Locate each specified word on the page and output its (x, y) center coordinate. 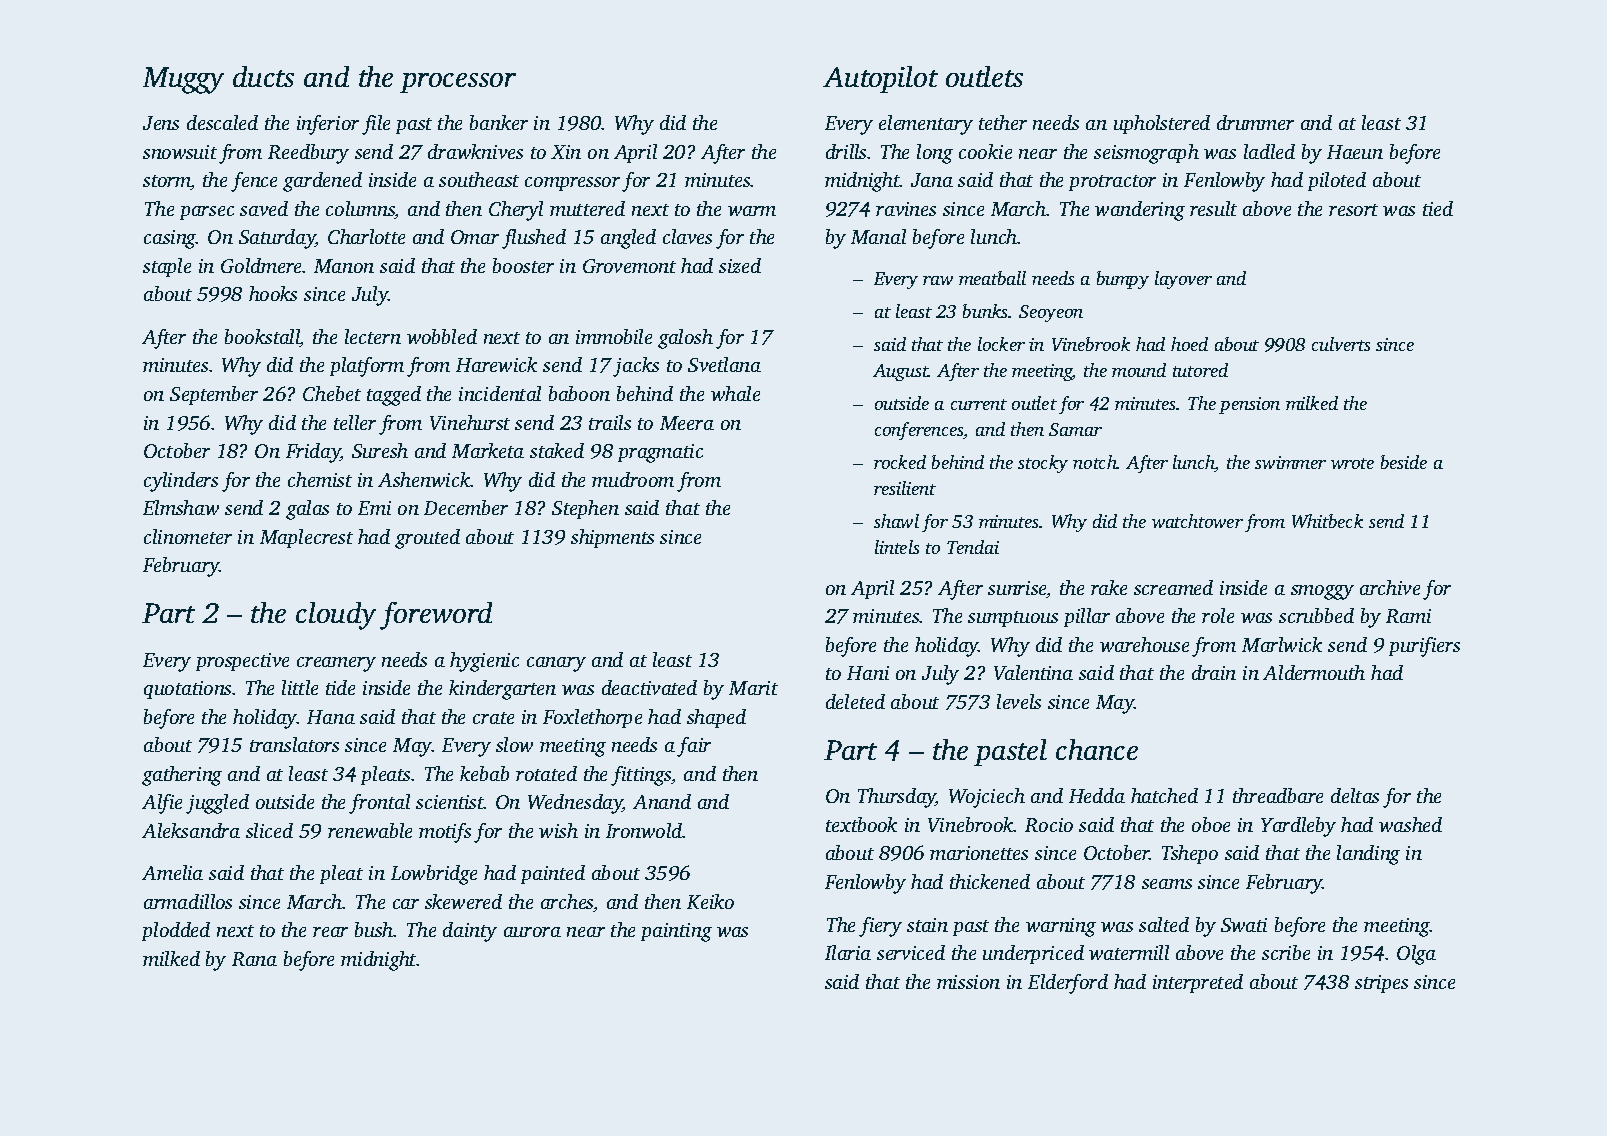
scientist (450, 802)
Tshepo (1190, 854)
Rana (254, 959)
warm (752, 211)
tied (1438, 208)
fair (694, 747)
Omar (475, 237)
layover (1183, 280)
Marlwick (1282, 644)
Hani (868, 673)
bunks (986, 311)
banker (499, 122)
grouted (427, 539)
